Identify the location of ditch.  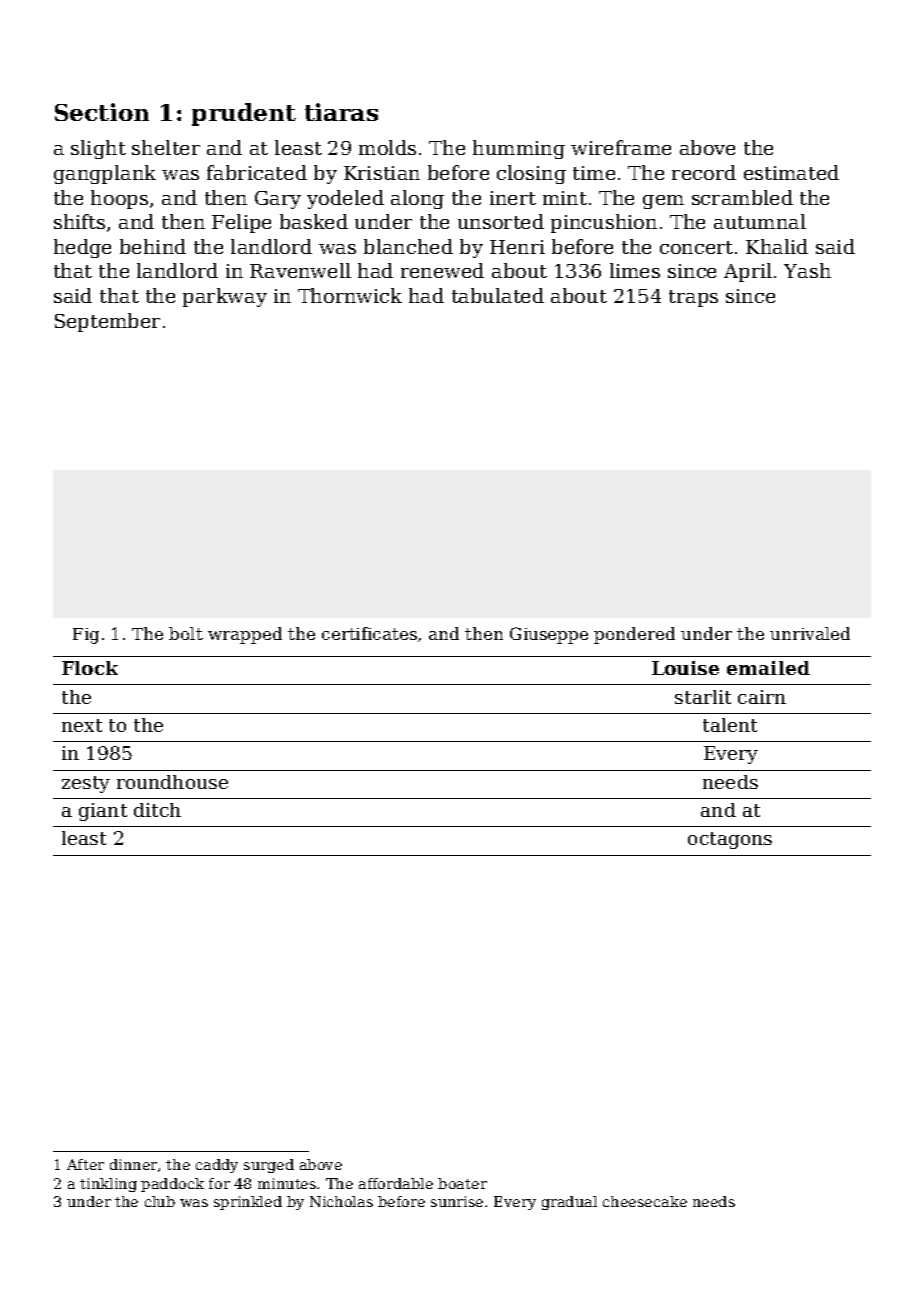
(157, 810).
